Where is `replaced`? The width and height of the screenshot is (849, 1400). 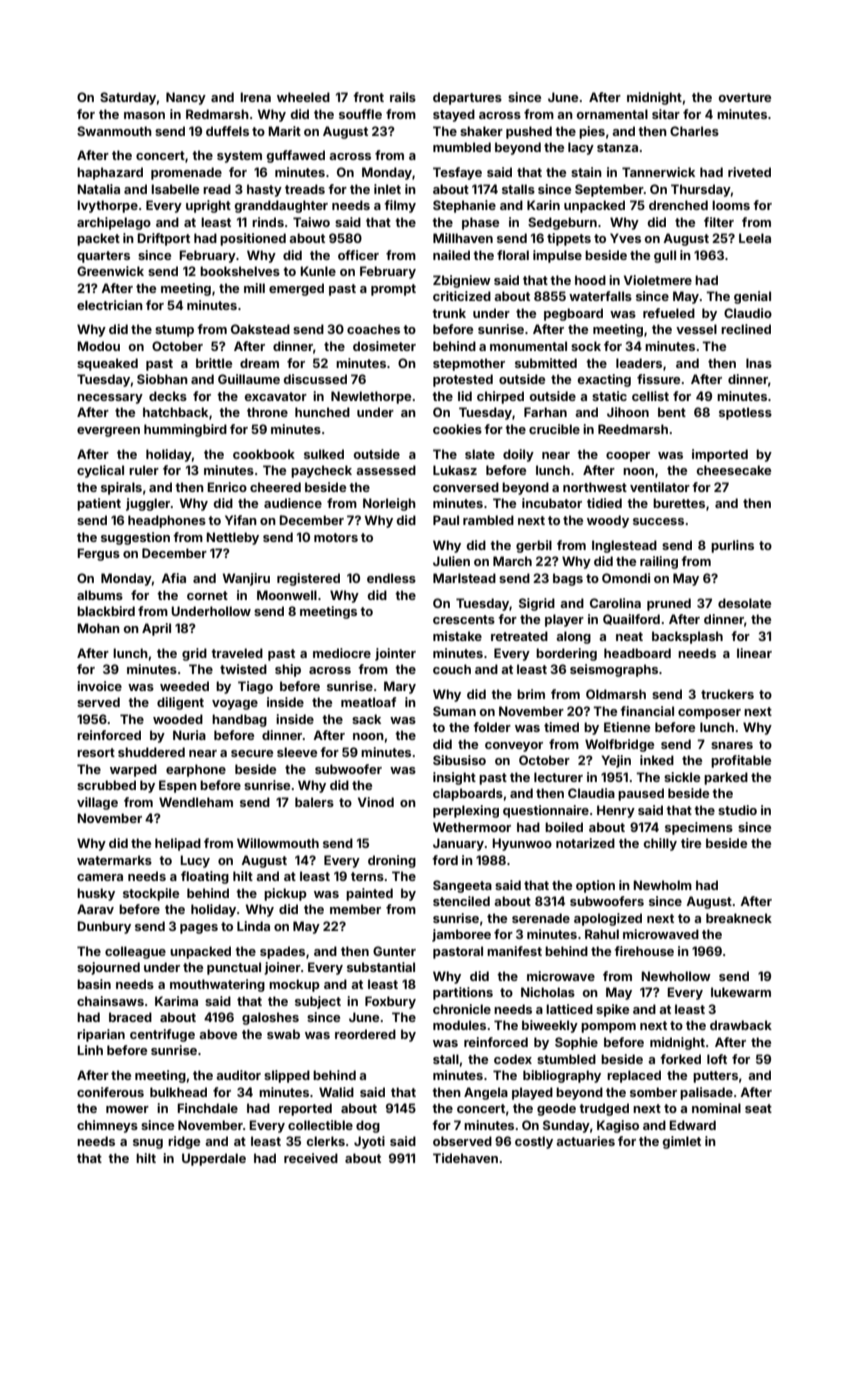
replaced is located at coordinates (634, 1076).
